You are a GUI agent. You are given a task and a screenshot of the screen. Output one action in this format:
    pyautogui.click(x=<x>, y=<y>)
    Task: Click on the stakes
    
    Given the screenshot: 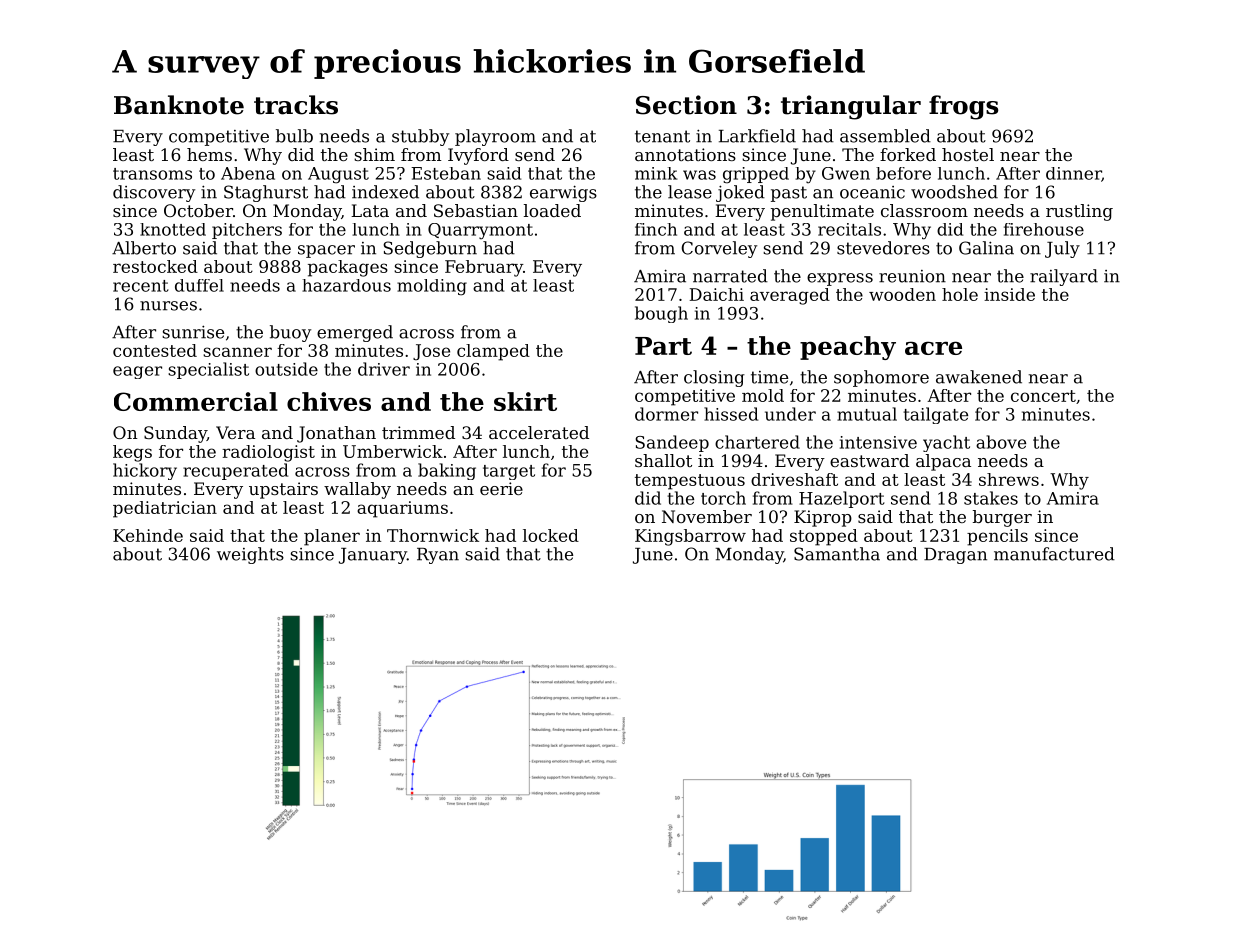 What is the action you would take?
    pyautogui.click(x=991, y=498)
